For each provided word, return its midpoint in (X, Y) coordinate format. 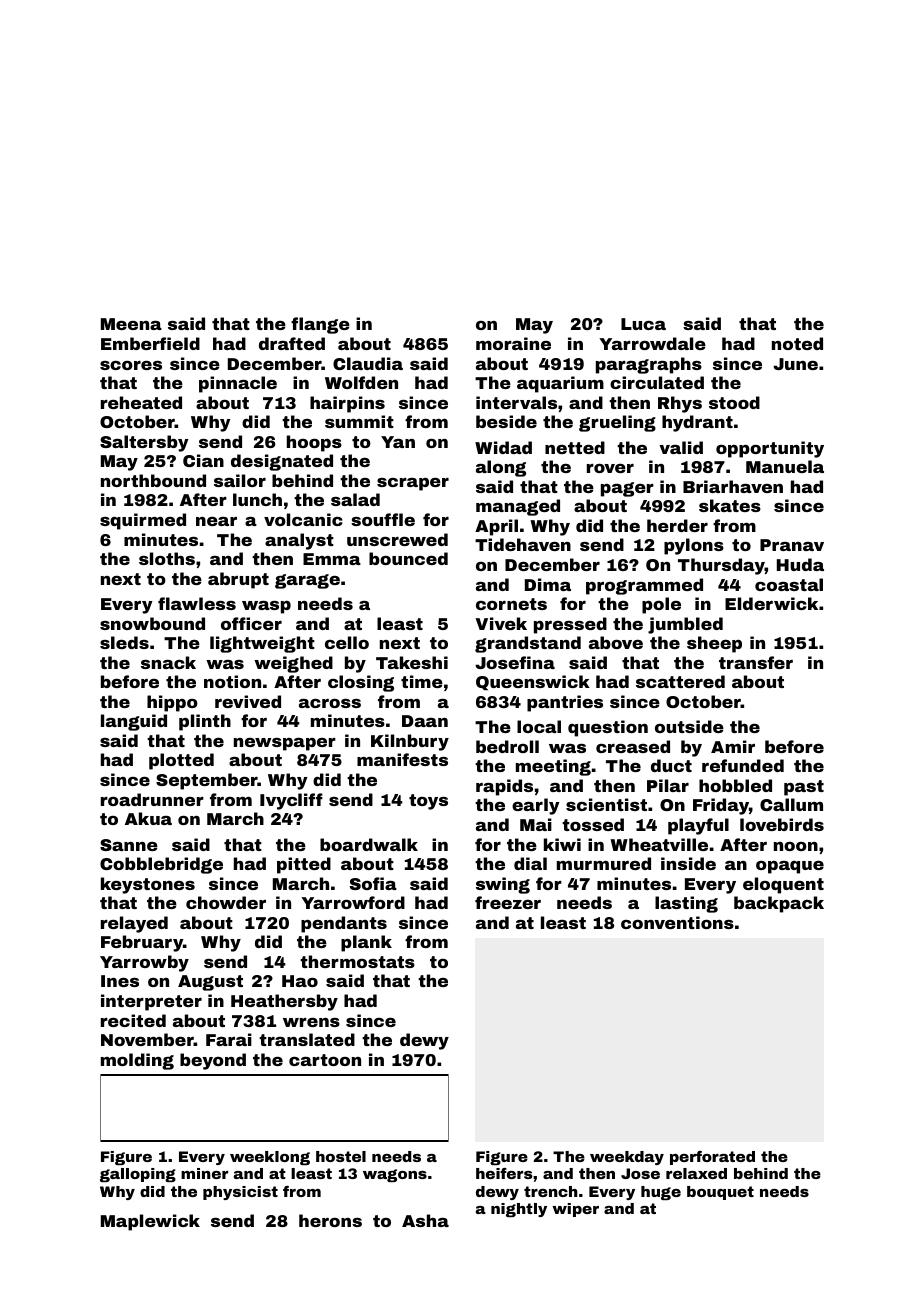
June (795, 364)
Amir (733, 746)
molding (137, 1061)
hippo (172, 703)
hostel (341, 1156)
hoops (314, 443)
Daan (425, 721)
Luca (643, 324)
